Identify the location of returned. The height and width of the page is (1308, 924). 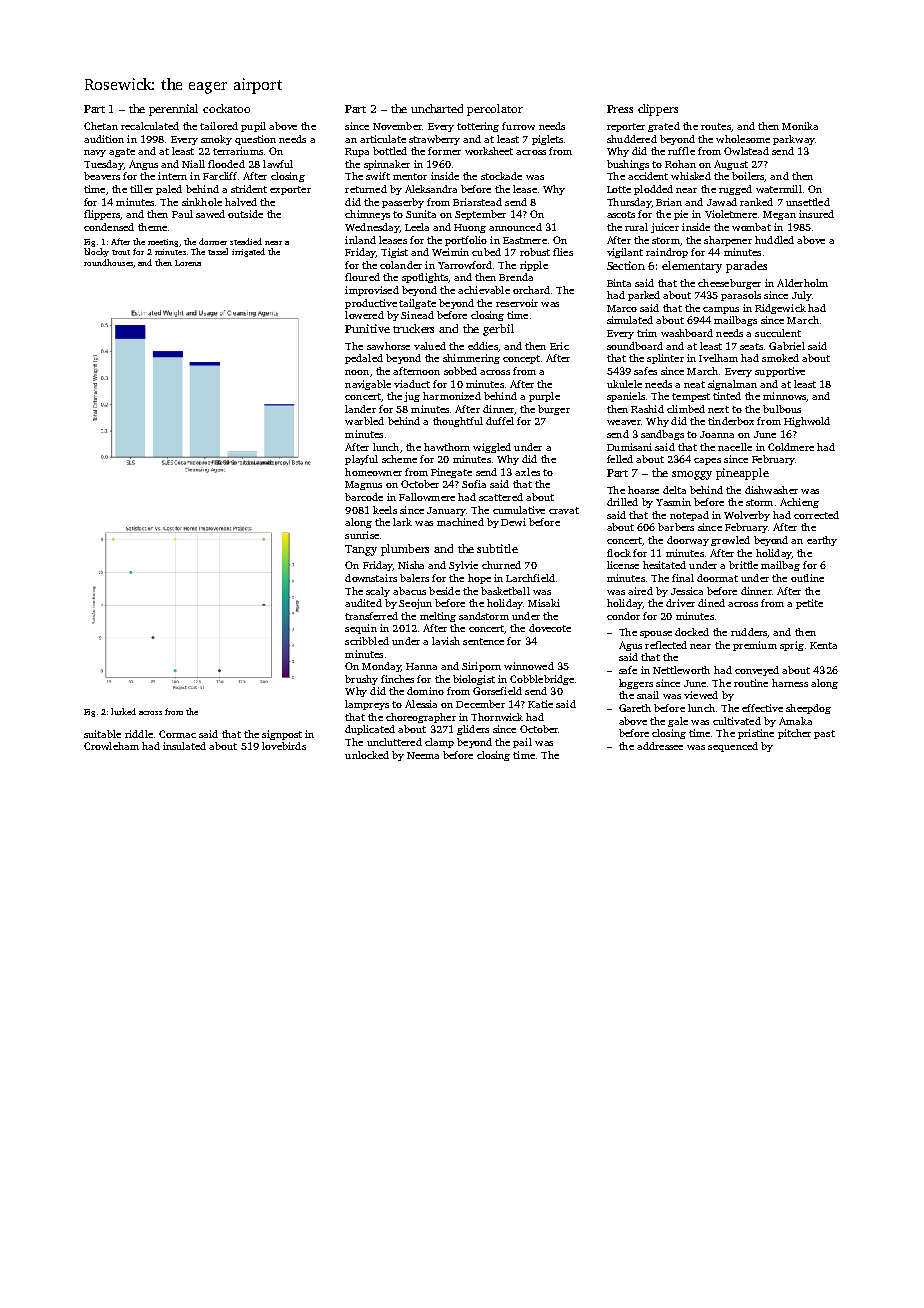
(366, 189).
